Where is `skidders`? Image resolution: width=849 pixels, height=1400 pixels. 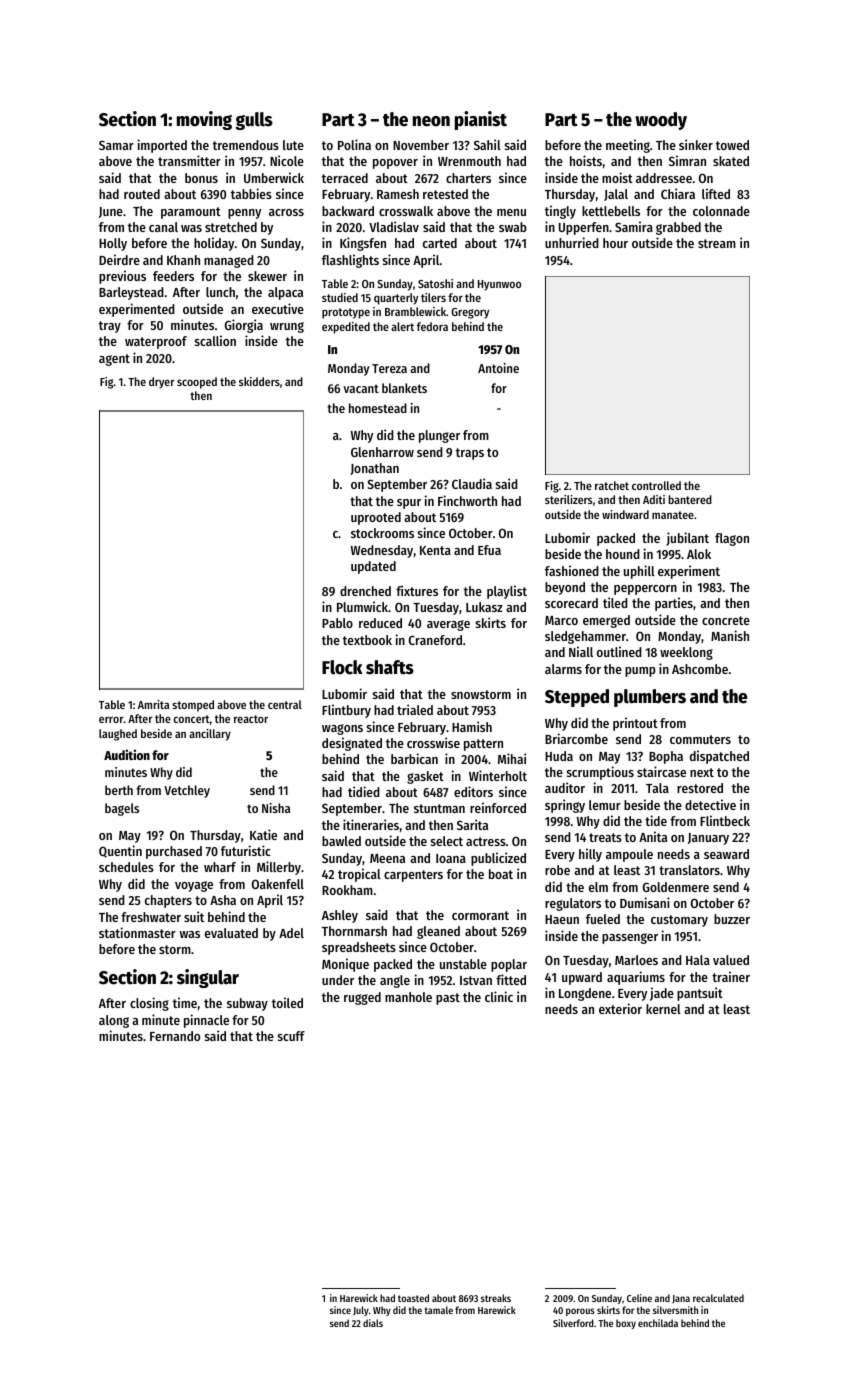
skidders is located at coordinates (259, 381).
